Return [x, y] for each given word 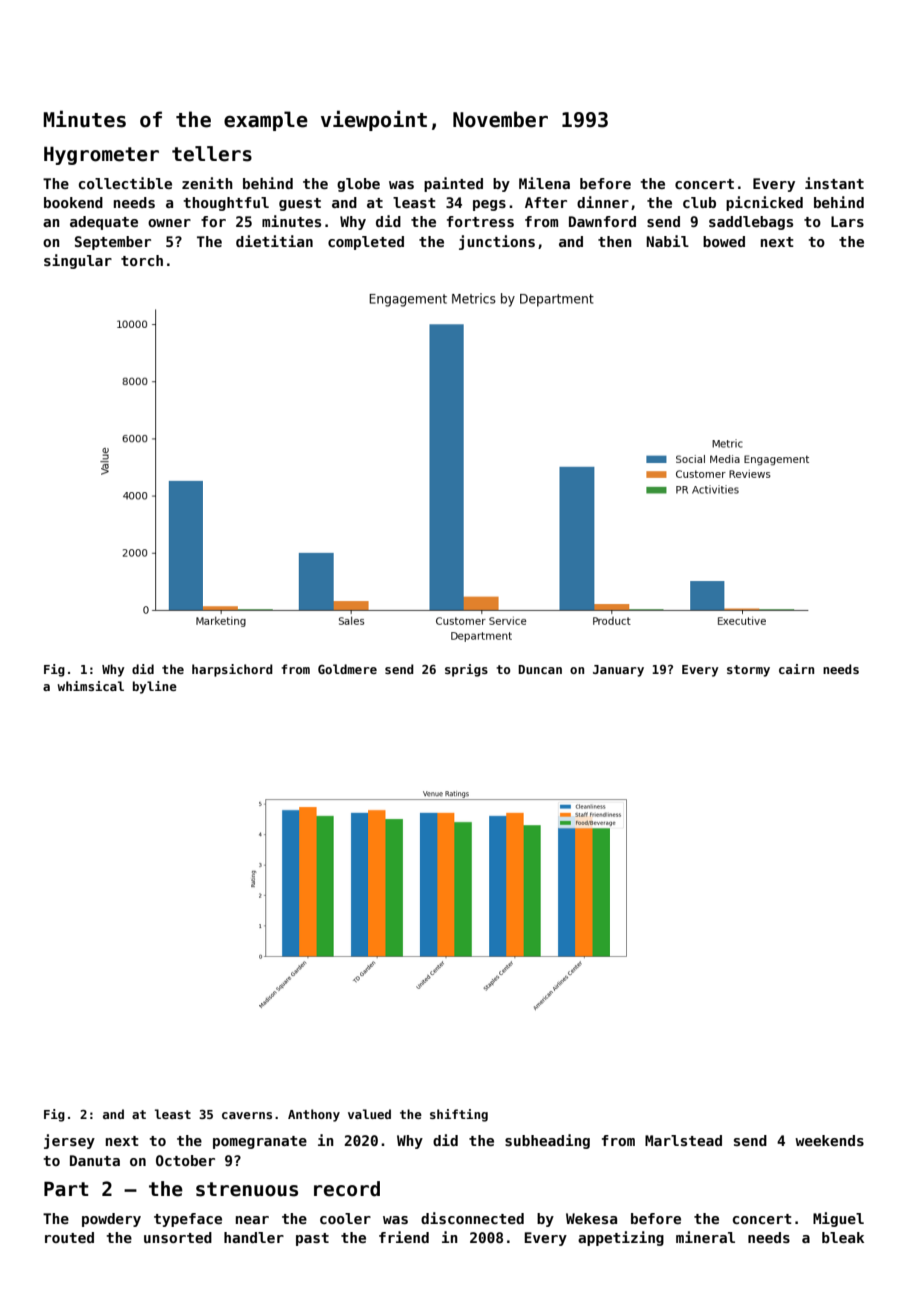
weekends [829, 1140]
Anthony [314, 1115]
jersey [69, 1141]
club [699, 202]
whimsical [90, 686]
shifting [459, 1115]
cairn [796, 669]
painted [453, 184]
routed [69, 1237]
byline [155, 687]
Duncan [540, 669]
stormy [748, 671]
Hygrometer [101, 155]
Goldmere [347, 669]
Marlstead [683, 1140]
